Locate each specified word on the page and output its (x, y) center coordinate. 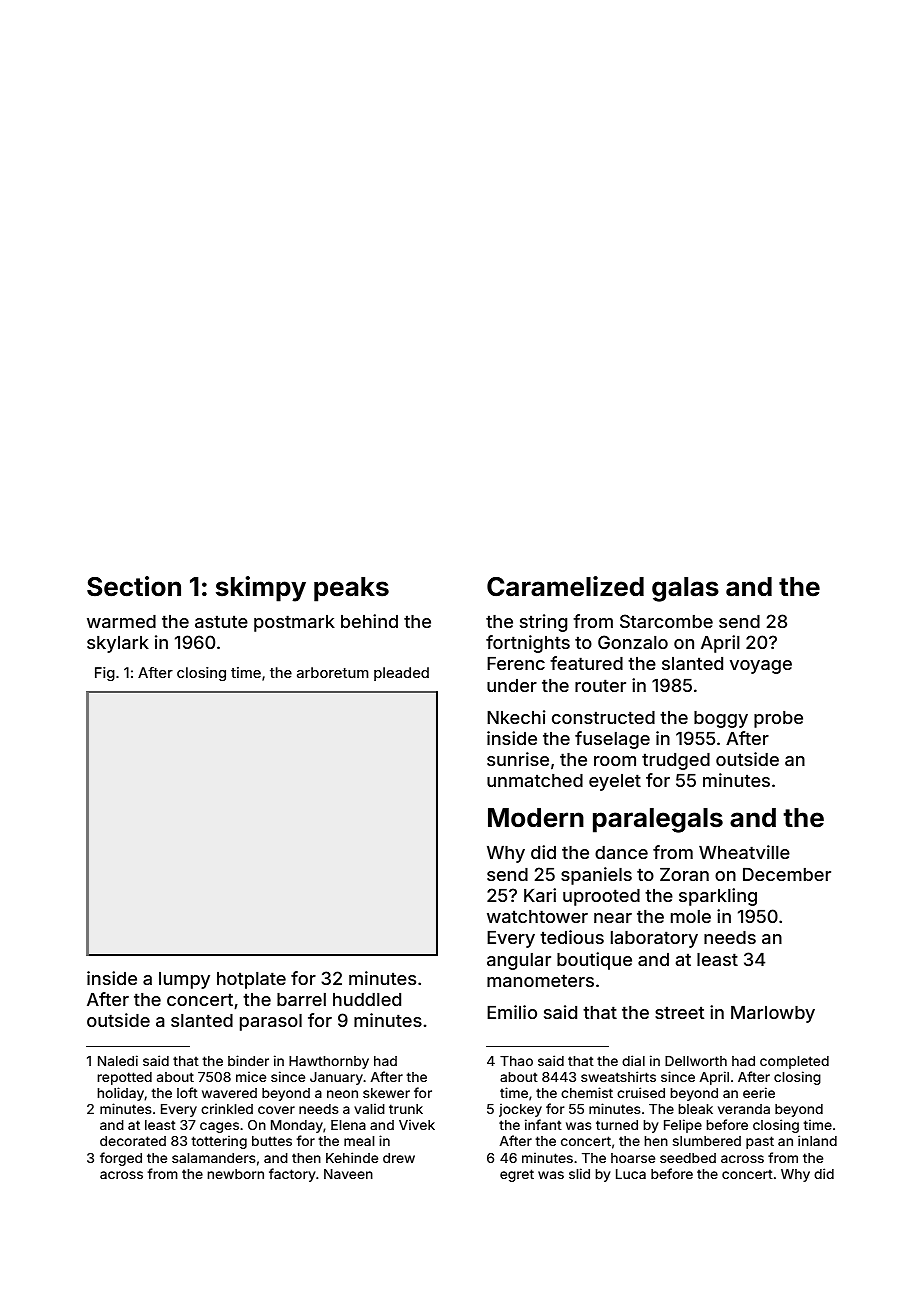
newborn (235, 1174)
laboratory (654, 939)
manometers (540, 980)
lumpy (184, 980)
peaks (351, 589)
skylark (118, 644)
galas (685, 589)
